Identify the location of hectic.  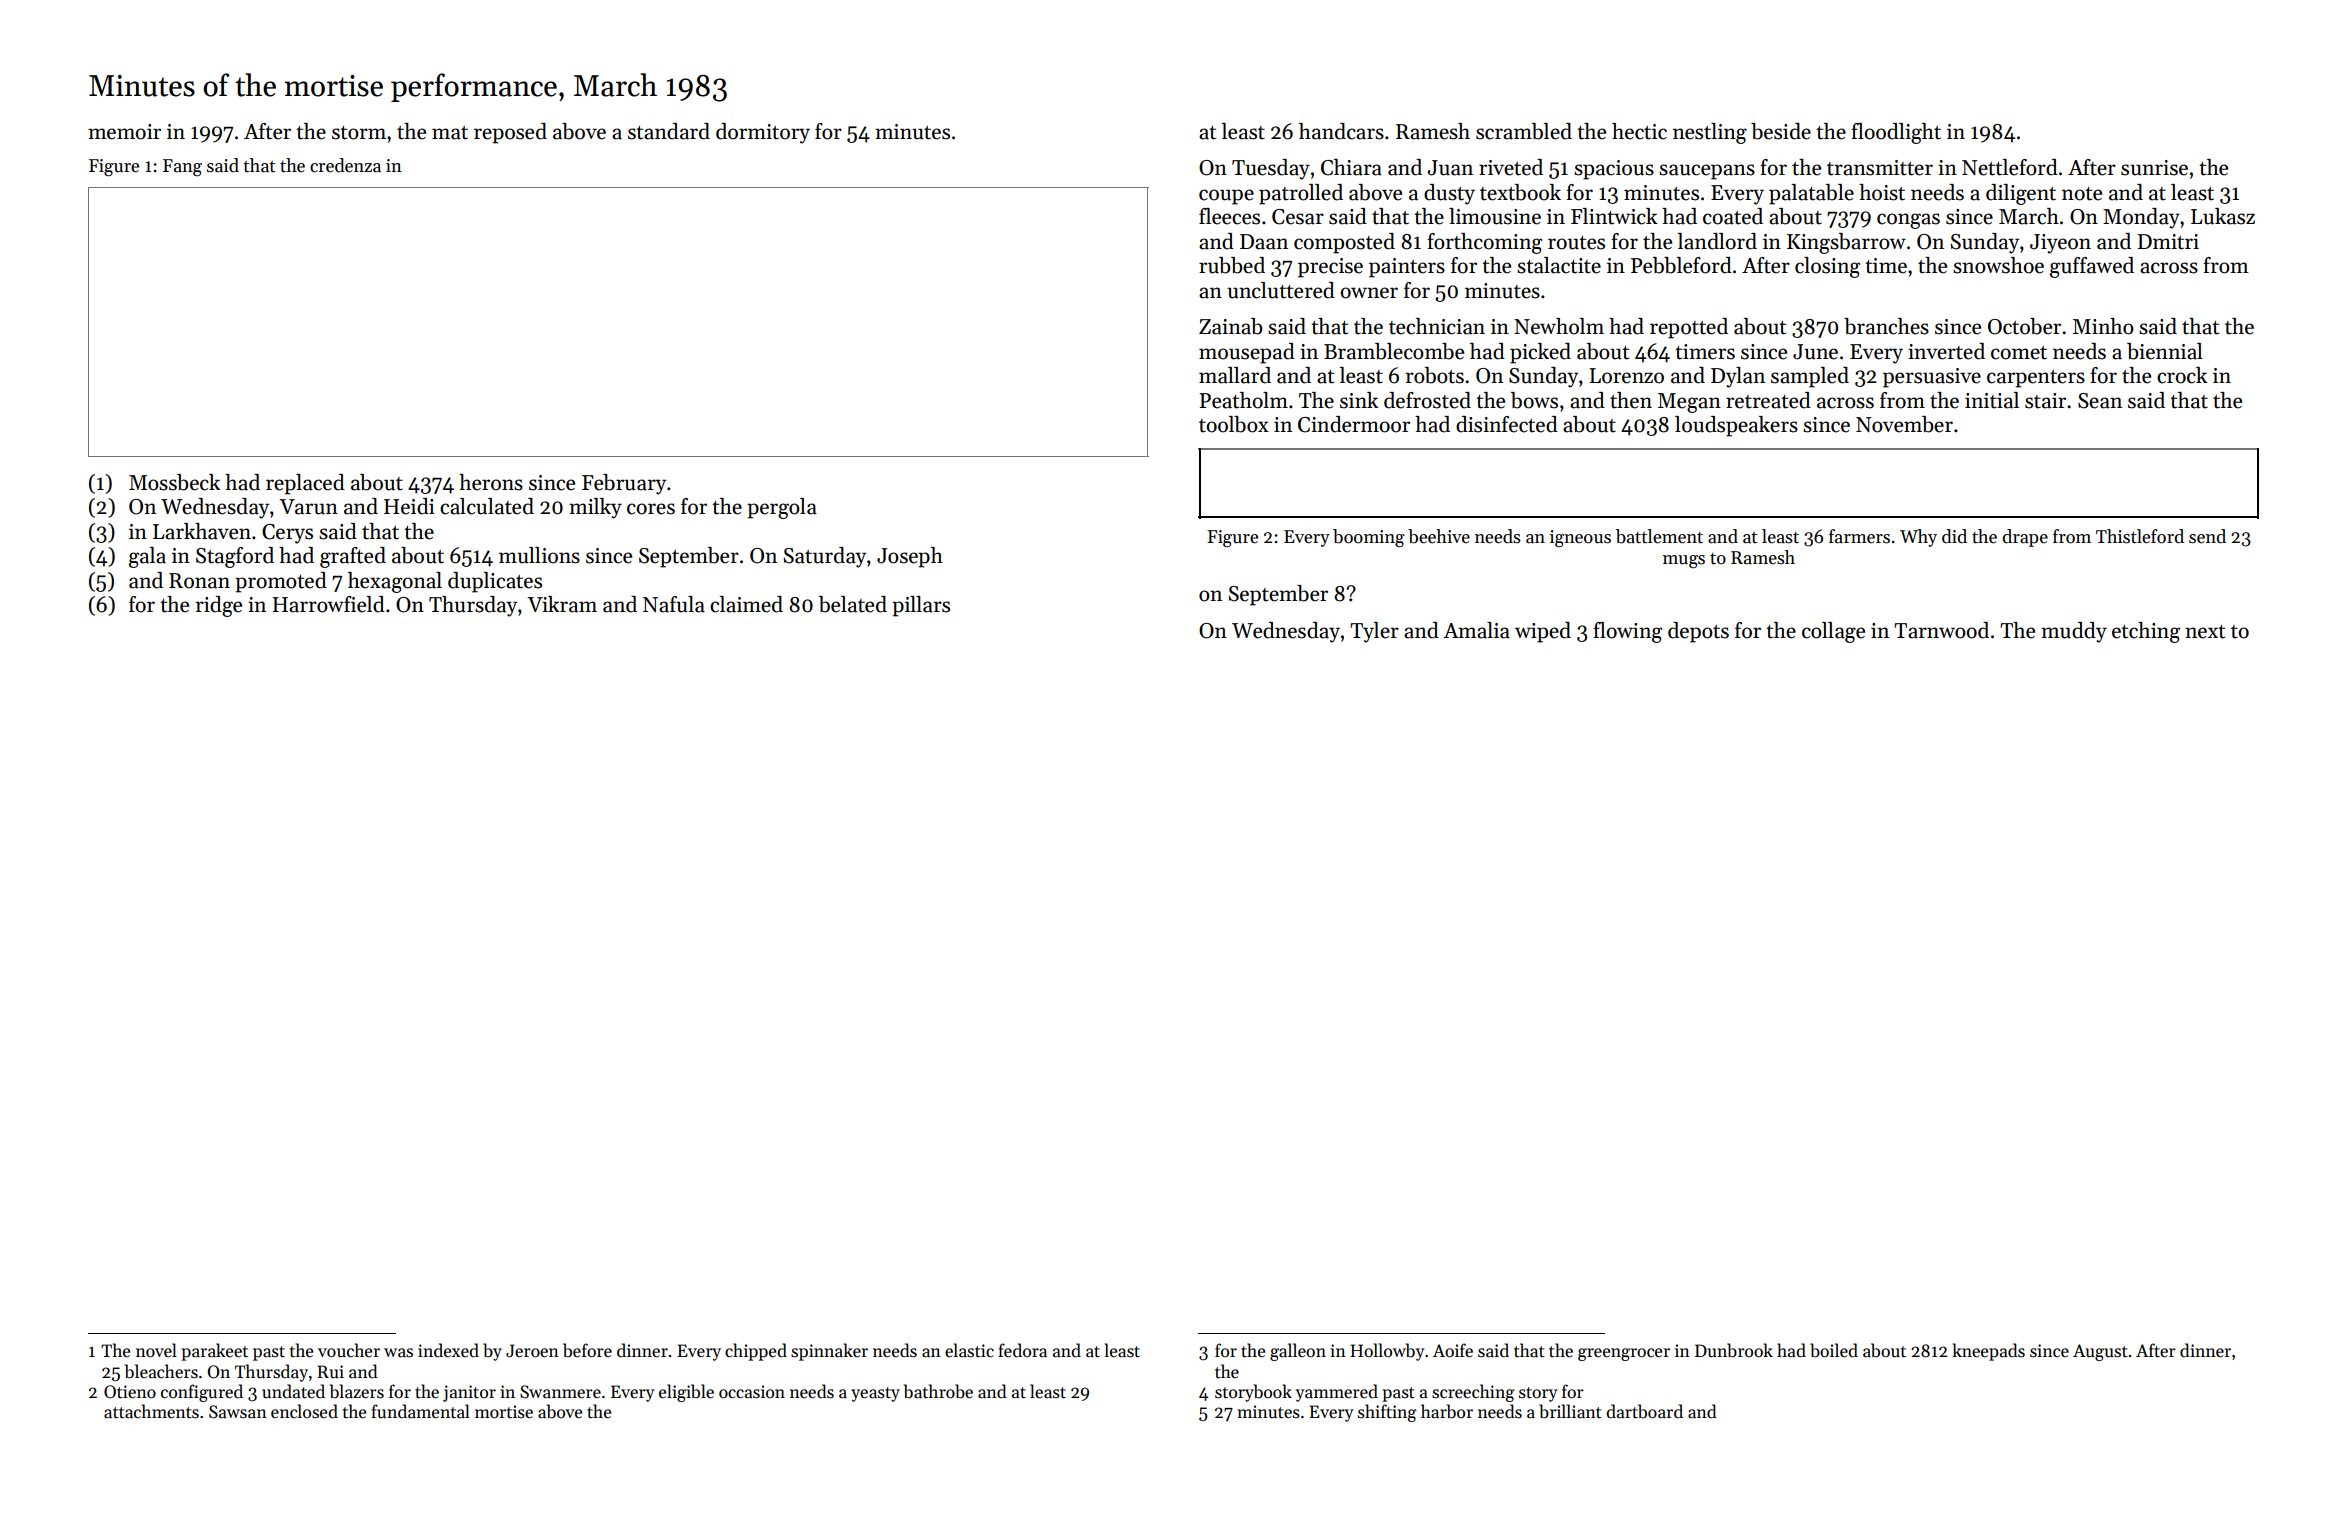
(1639, 131).
